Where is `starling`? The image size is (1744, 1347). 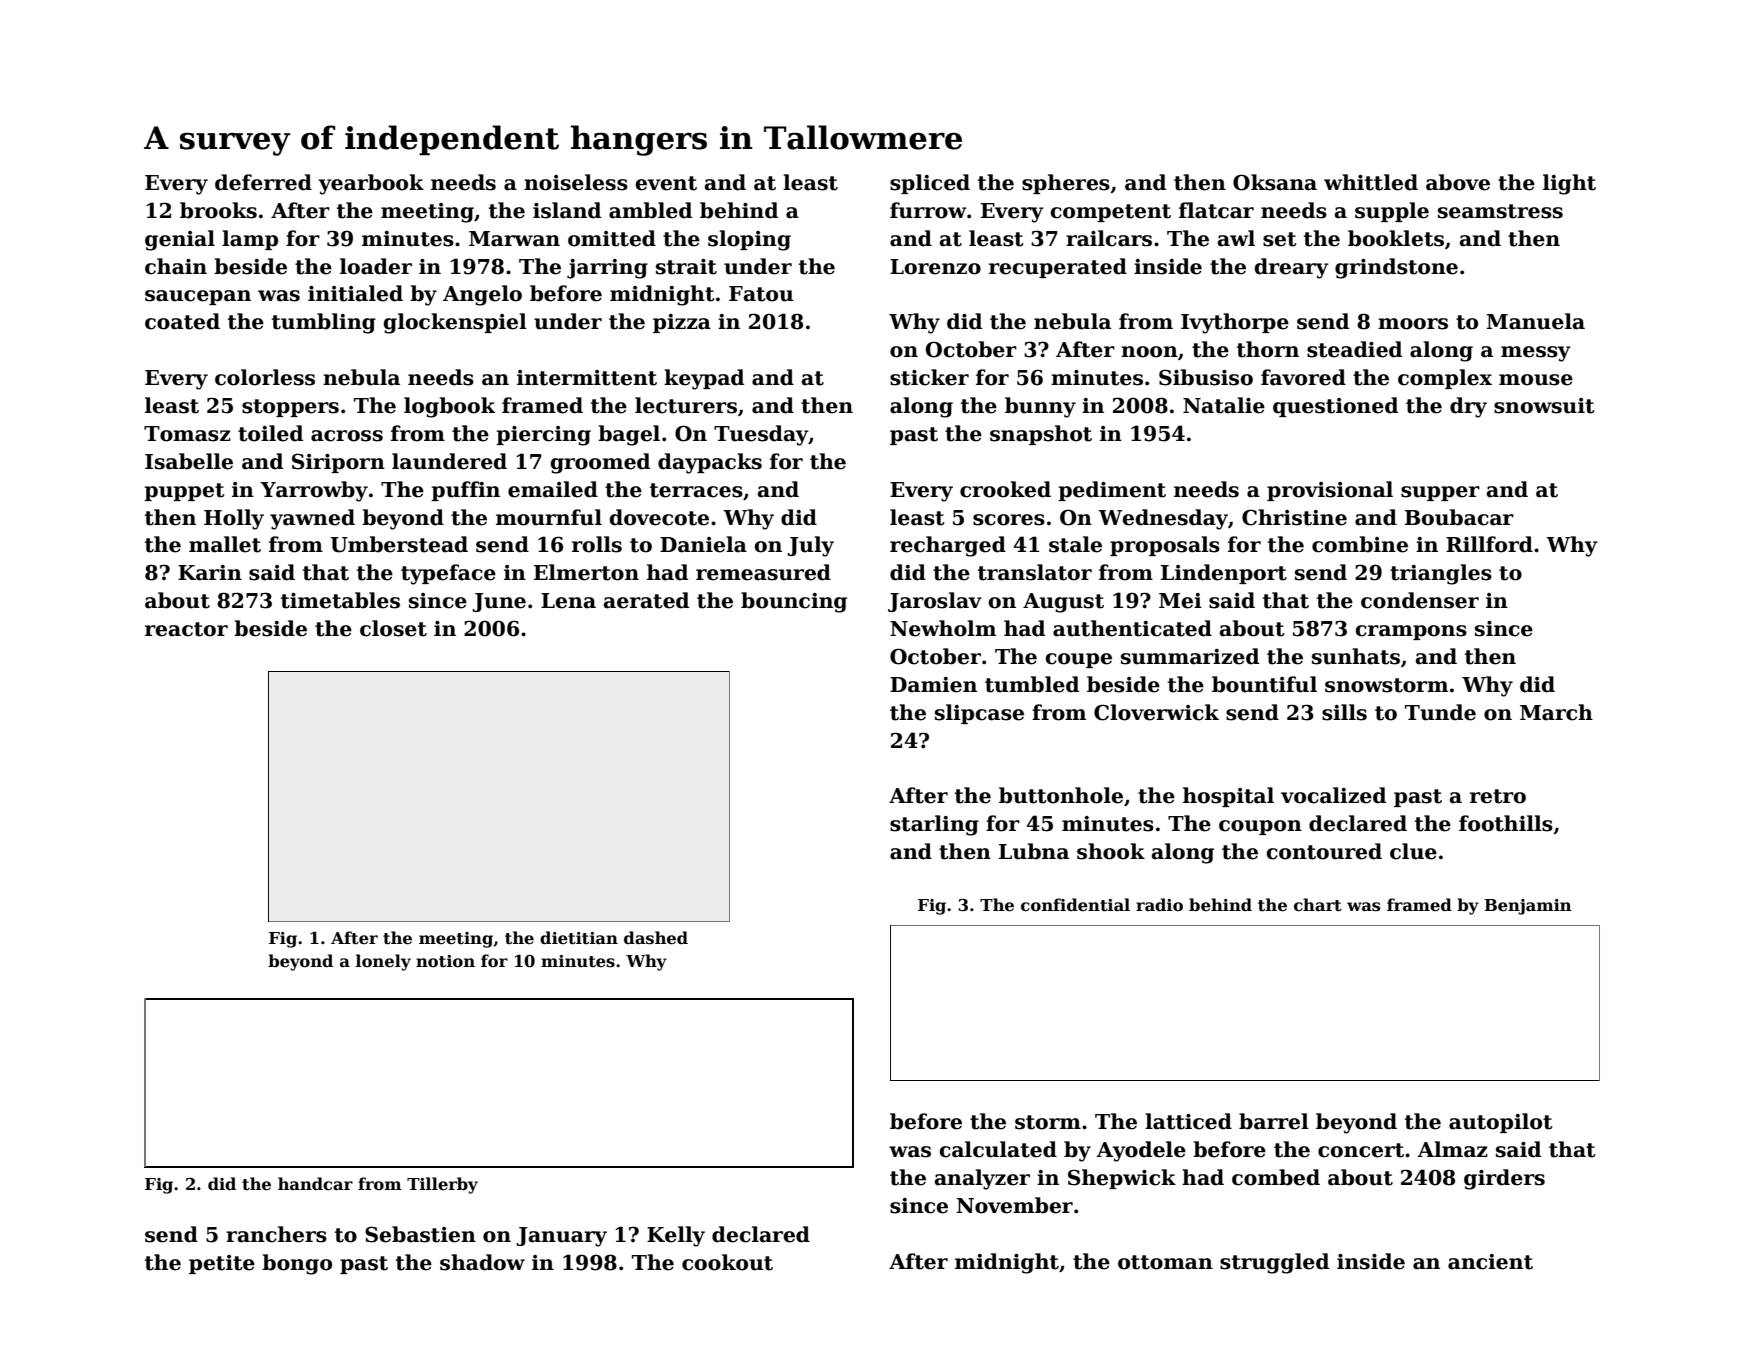
starling is located at coordinates (934, 825).
